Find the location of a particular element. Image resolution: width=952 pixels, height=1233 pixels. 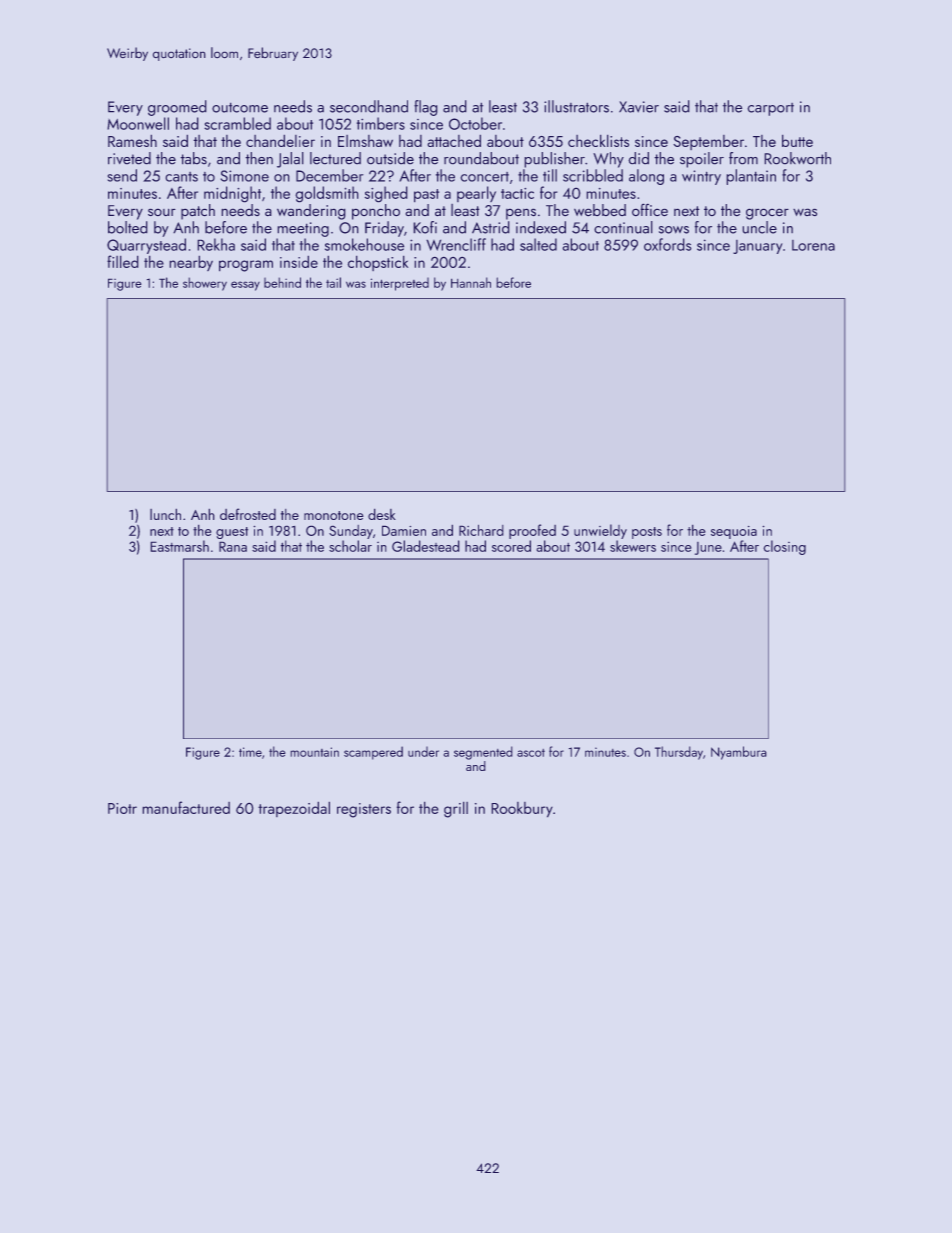

checklists is located at coordinates (598, 140).
